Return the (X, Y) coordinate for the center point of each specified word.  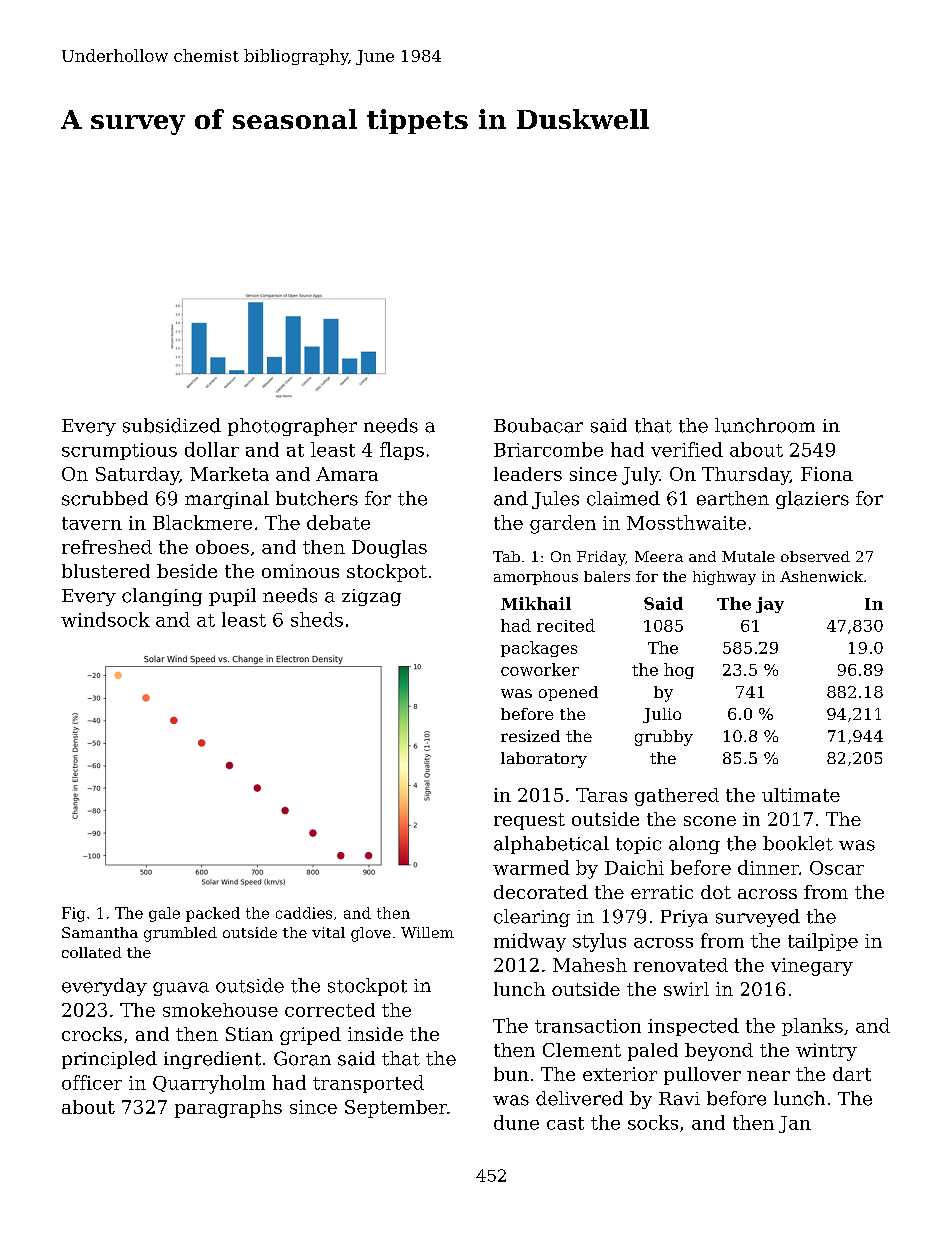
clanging (162, 597)
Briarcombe (548, 449)
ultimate (801, 795)
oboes (222, 547)
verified (687, 449)
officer (92, 1082)
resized (530, 736)
